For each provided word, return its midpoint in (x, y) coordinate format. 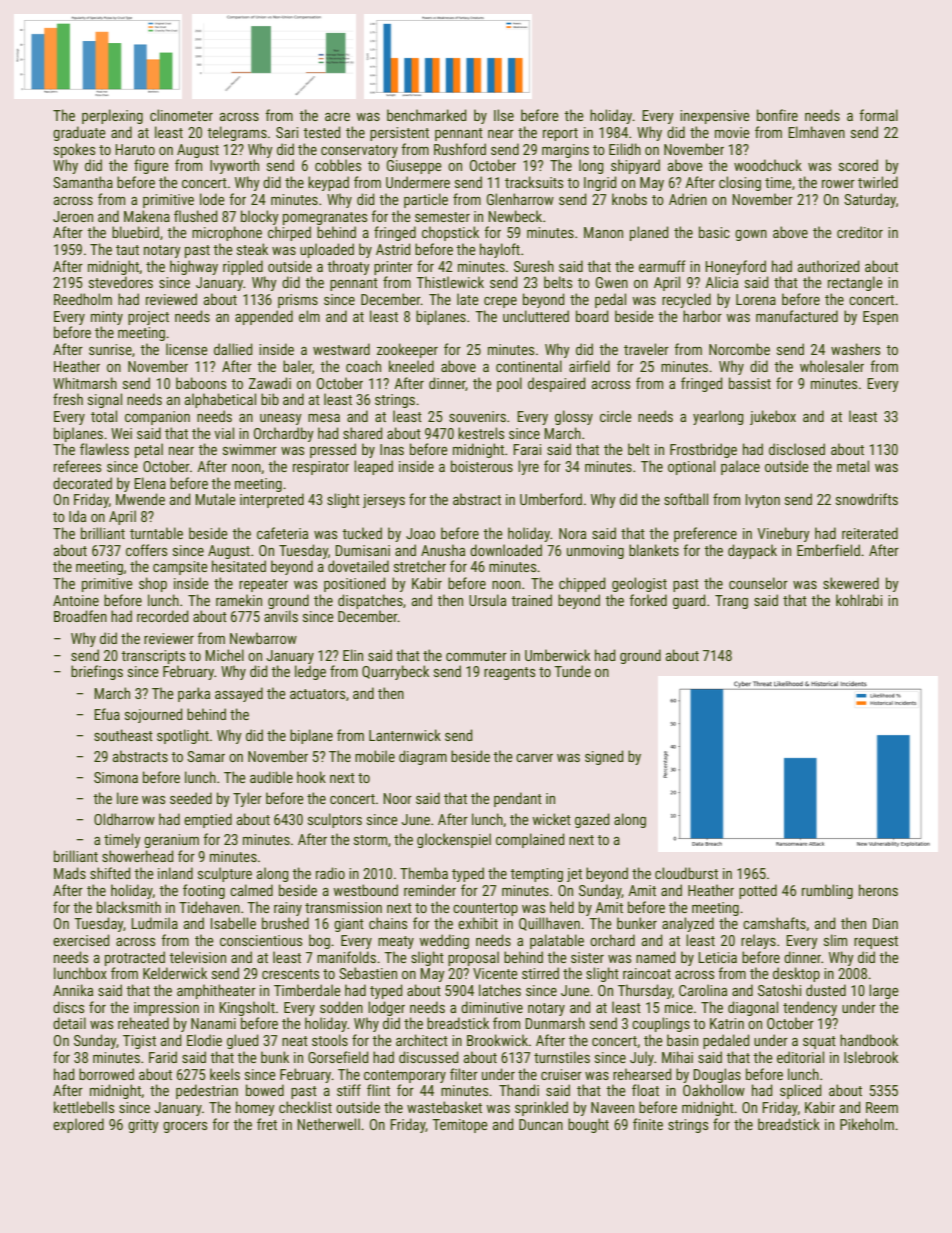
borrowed (106, 1074)
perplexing (112, 116)
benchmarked (427, 115)
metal (853, 466)
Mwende (140, 499)
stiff (349, 1090)
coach (363, 366)
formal (878, 115)
